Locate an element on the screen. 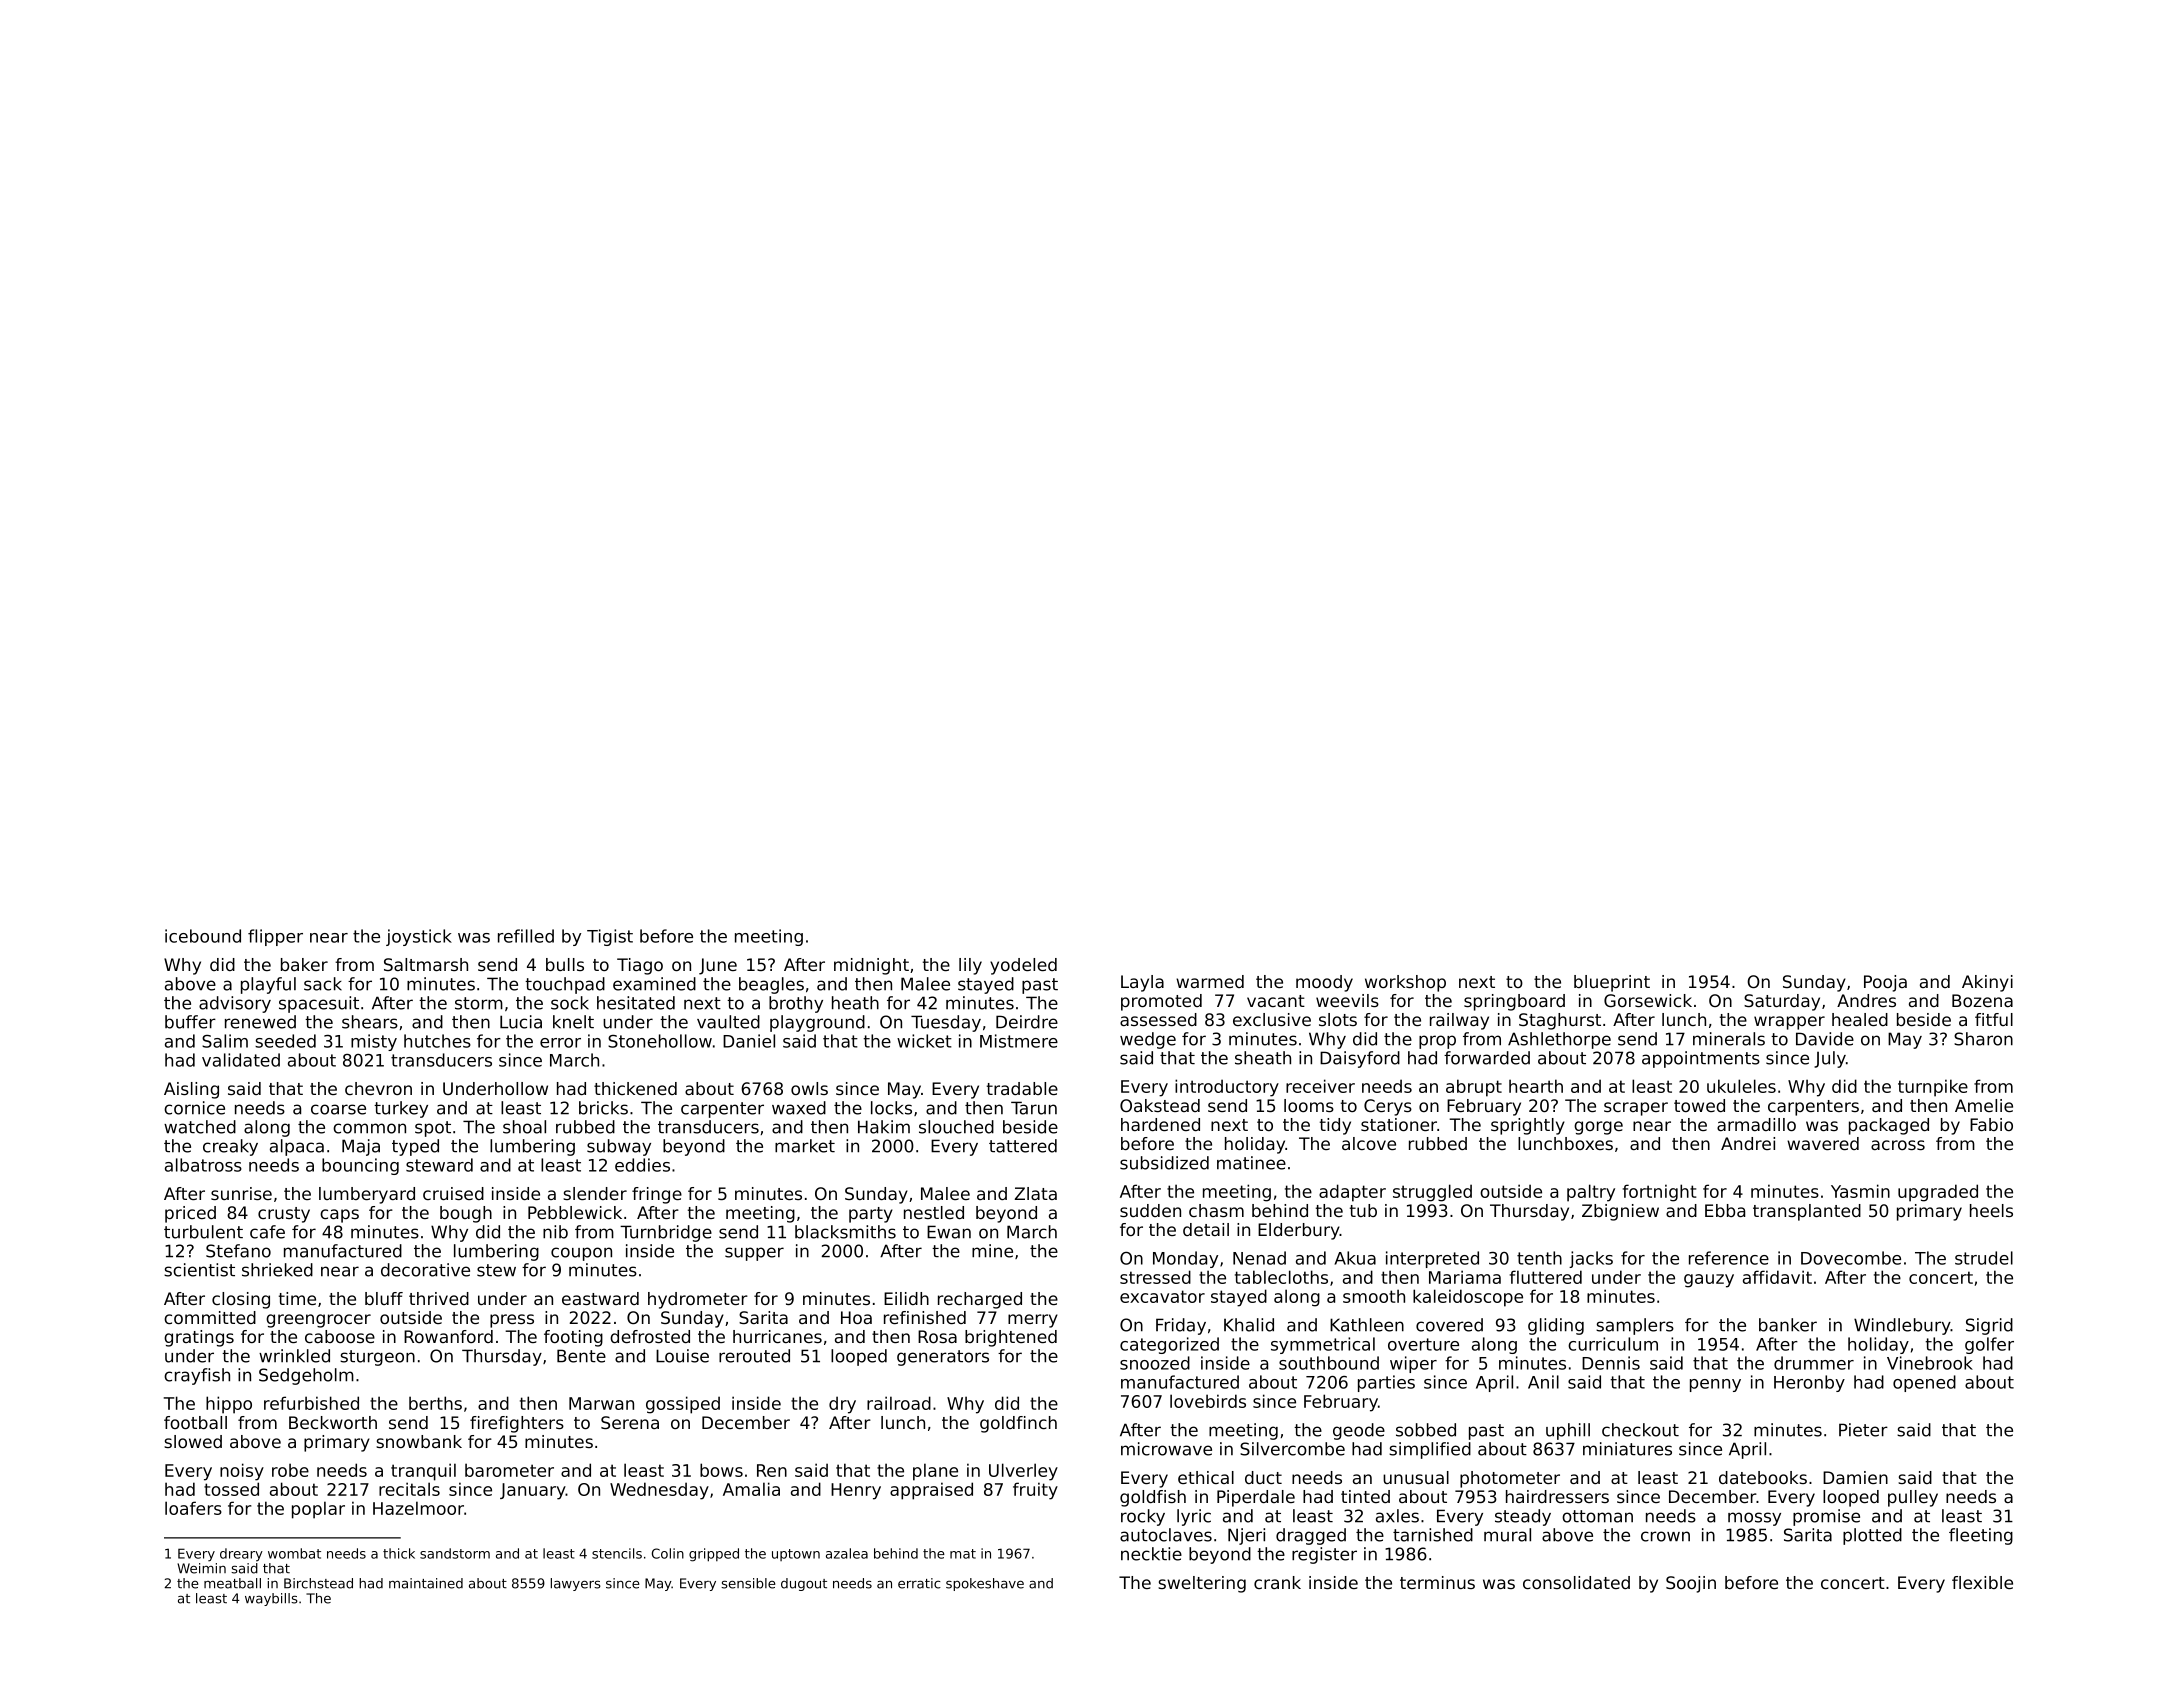  validated is located at coordinates (241, 1060).
